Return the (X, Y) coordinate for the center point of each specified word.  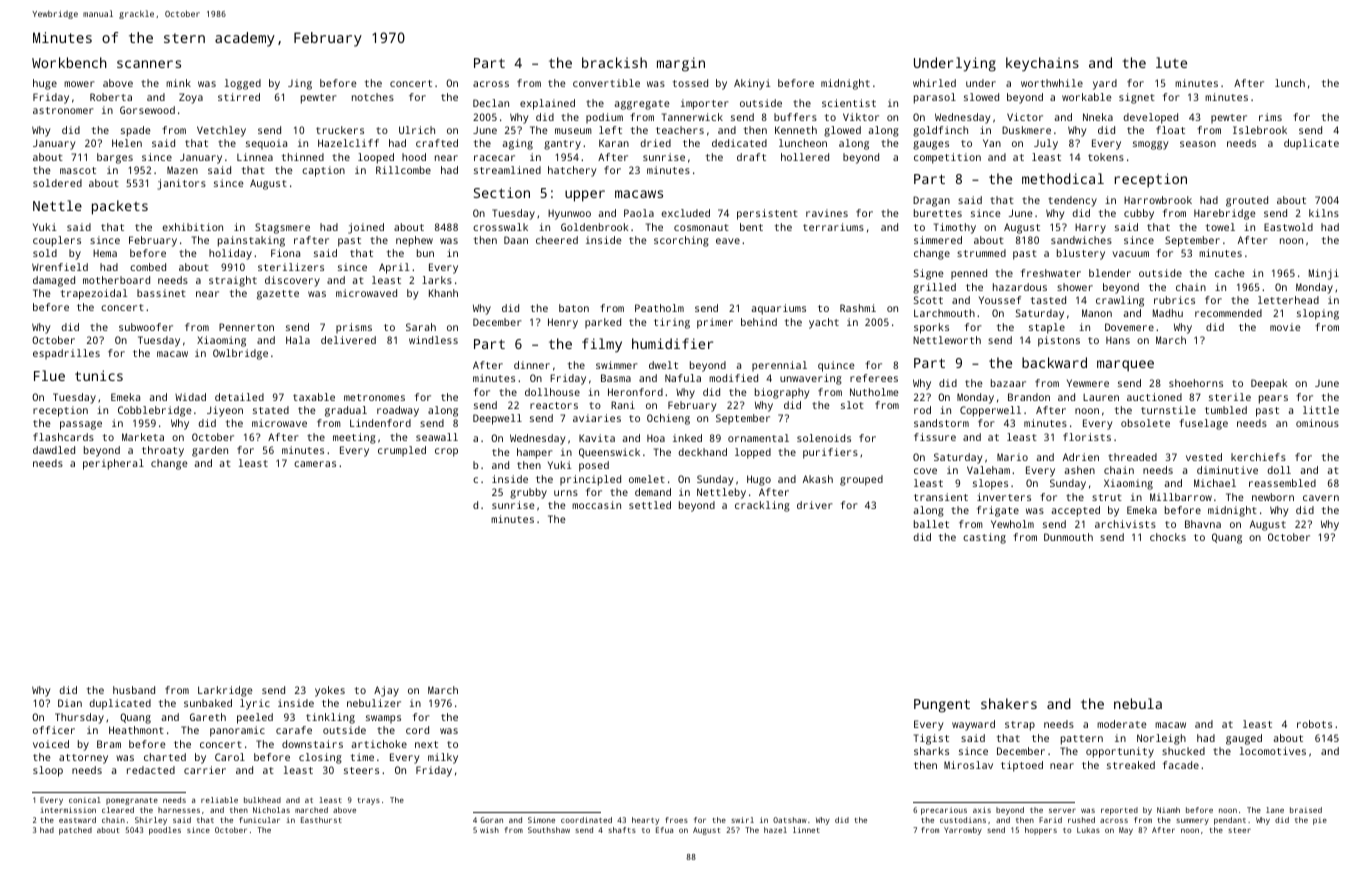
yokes (330, 691)
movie (1285, 327)
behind (759, 322)
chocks (1168, 537)
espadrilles (66, 354)
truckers (340, 130)
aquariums (778, 309)
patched (75, 831)
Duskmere (1026, 130)
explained (547, 104)
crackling (762, 506)
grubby (528, 493)
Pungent (942, 706)
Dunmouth (1068, 537)
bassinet (161, 293)
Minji (1324, 274)
